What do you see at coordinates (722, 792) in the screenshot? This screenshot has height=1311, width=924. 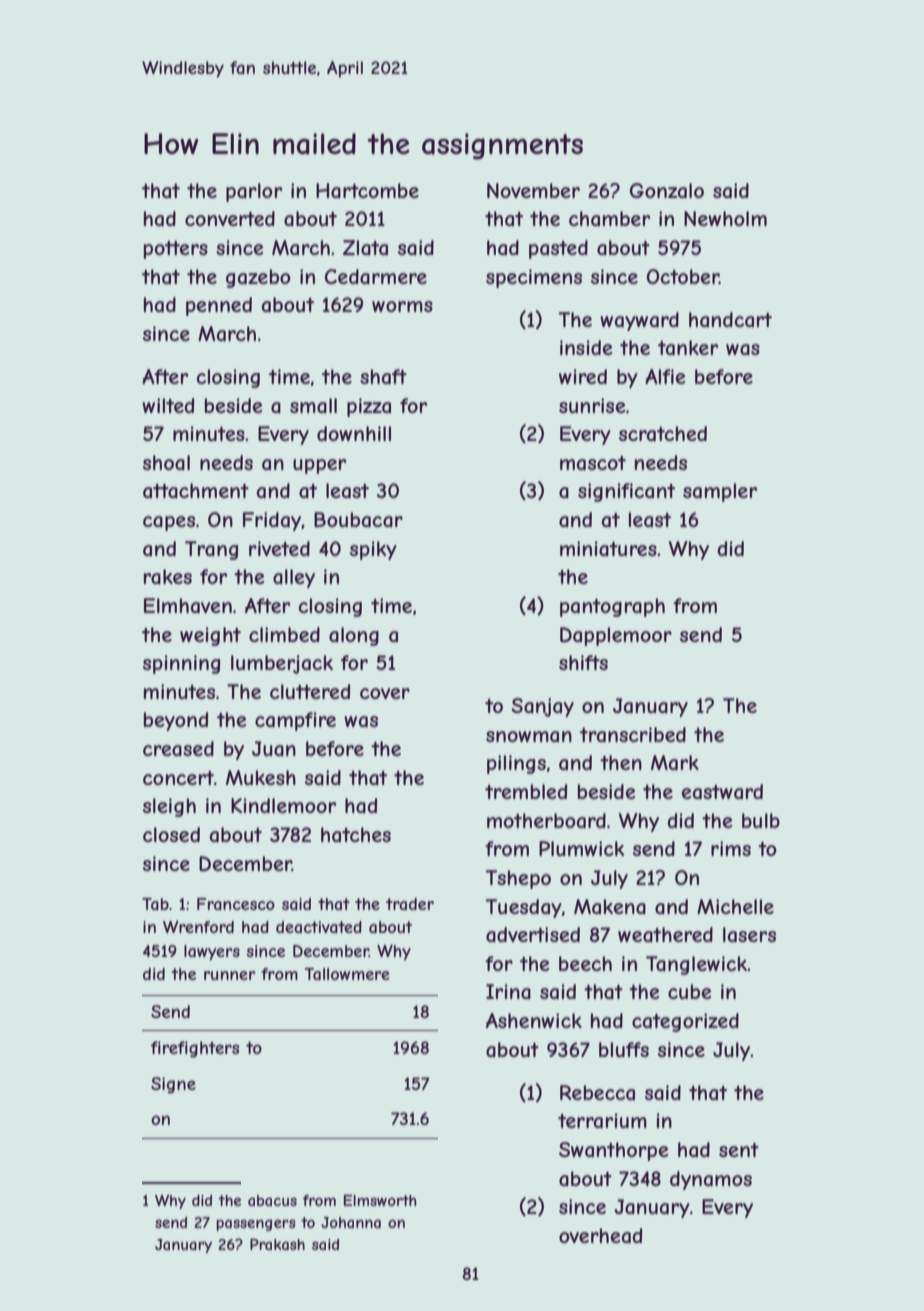 I see `eastward` at bounding box center [722, 792].
